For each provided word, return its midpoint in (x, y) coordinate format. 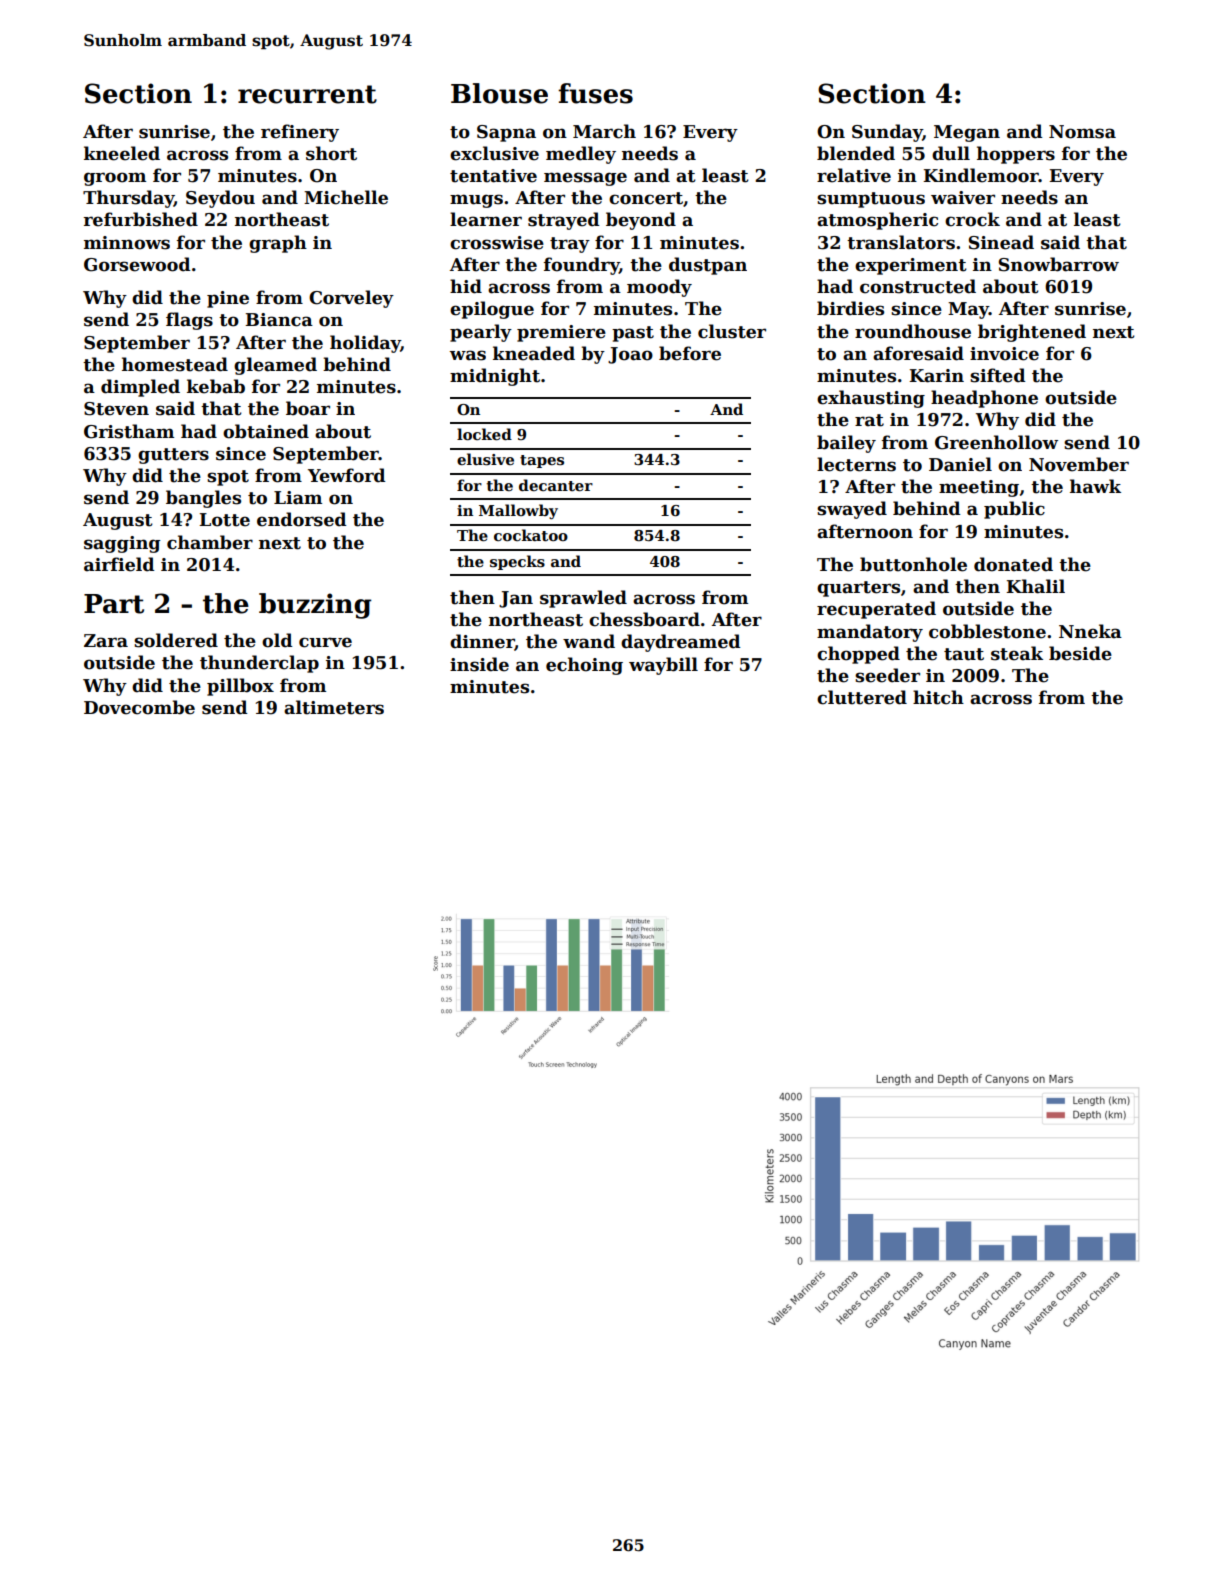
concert (646, 198)
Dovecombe (139, 707)
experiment (911, 266)
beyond (641, 221)
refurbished (140, 219)
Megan (967, 133)
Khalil (1035, 586)
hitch (938, 697)
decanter (556, 485)
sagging (122, 544)
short (331, 153)
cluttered (862, 697)
